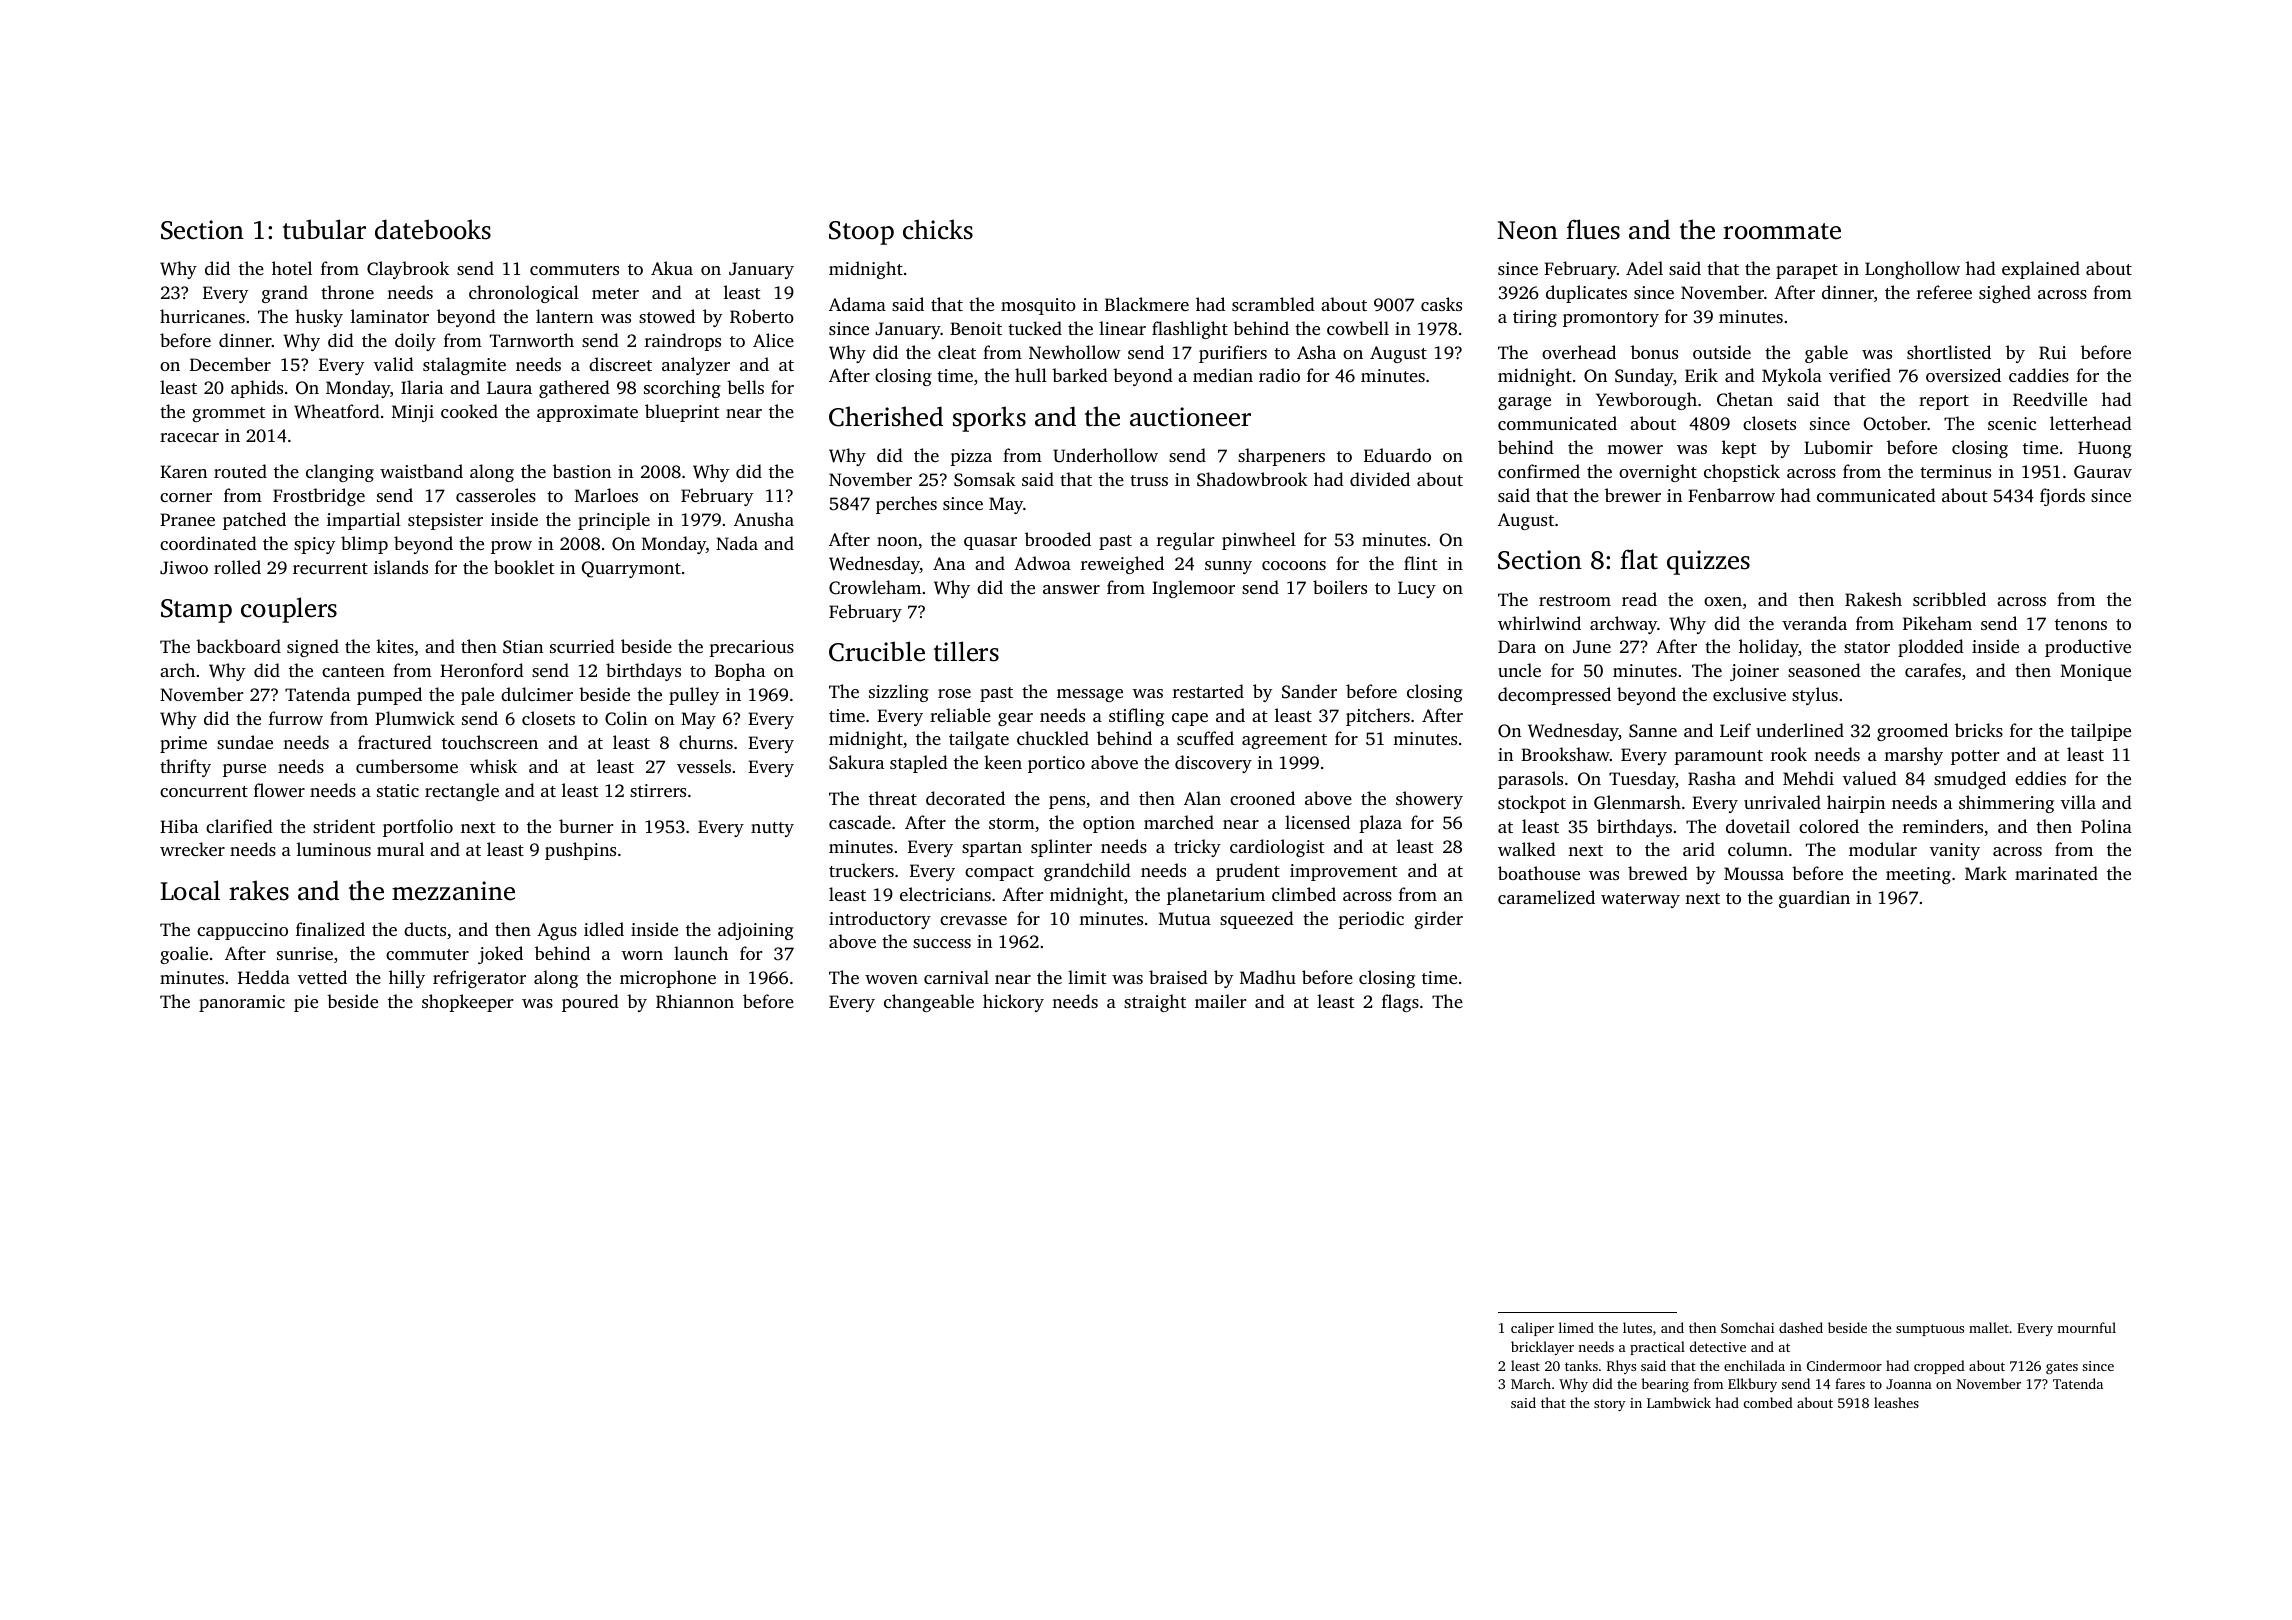 Image resolution: width=2292 pixels, height=1620 pixels. What do you see at coordinates (242, 1003) in the document?
I see `panoramic` at bounding box center [242, 1003].
